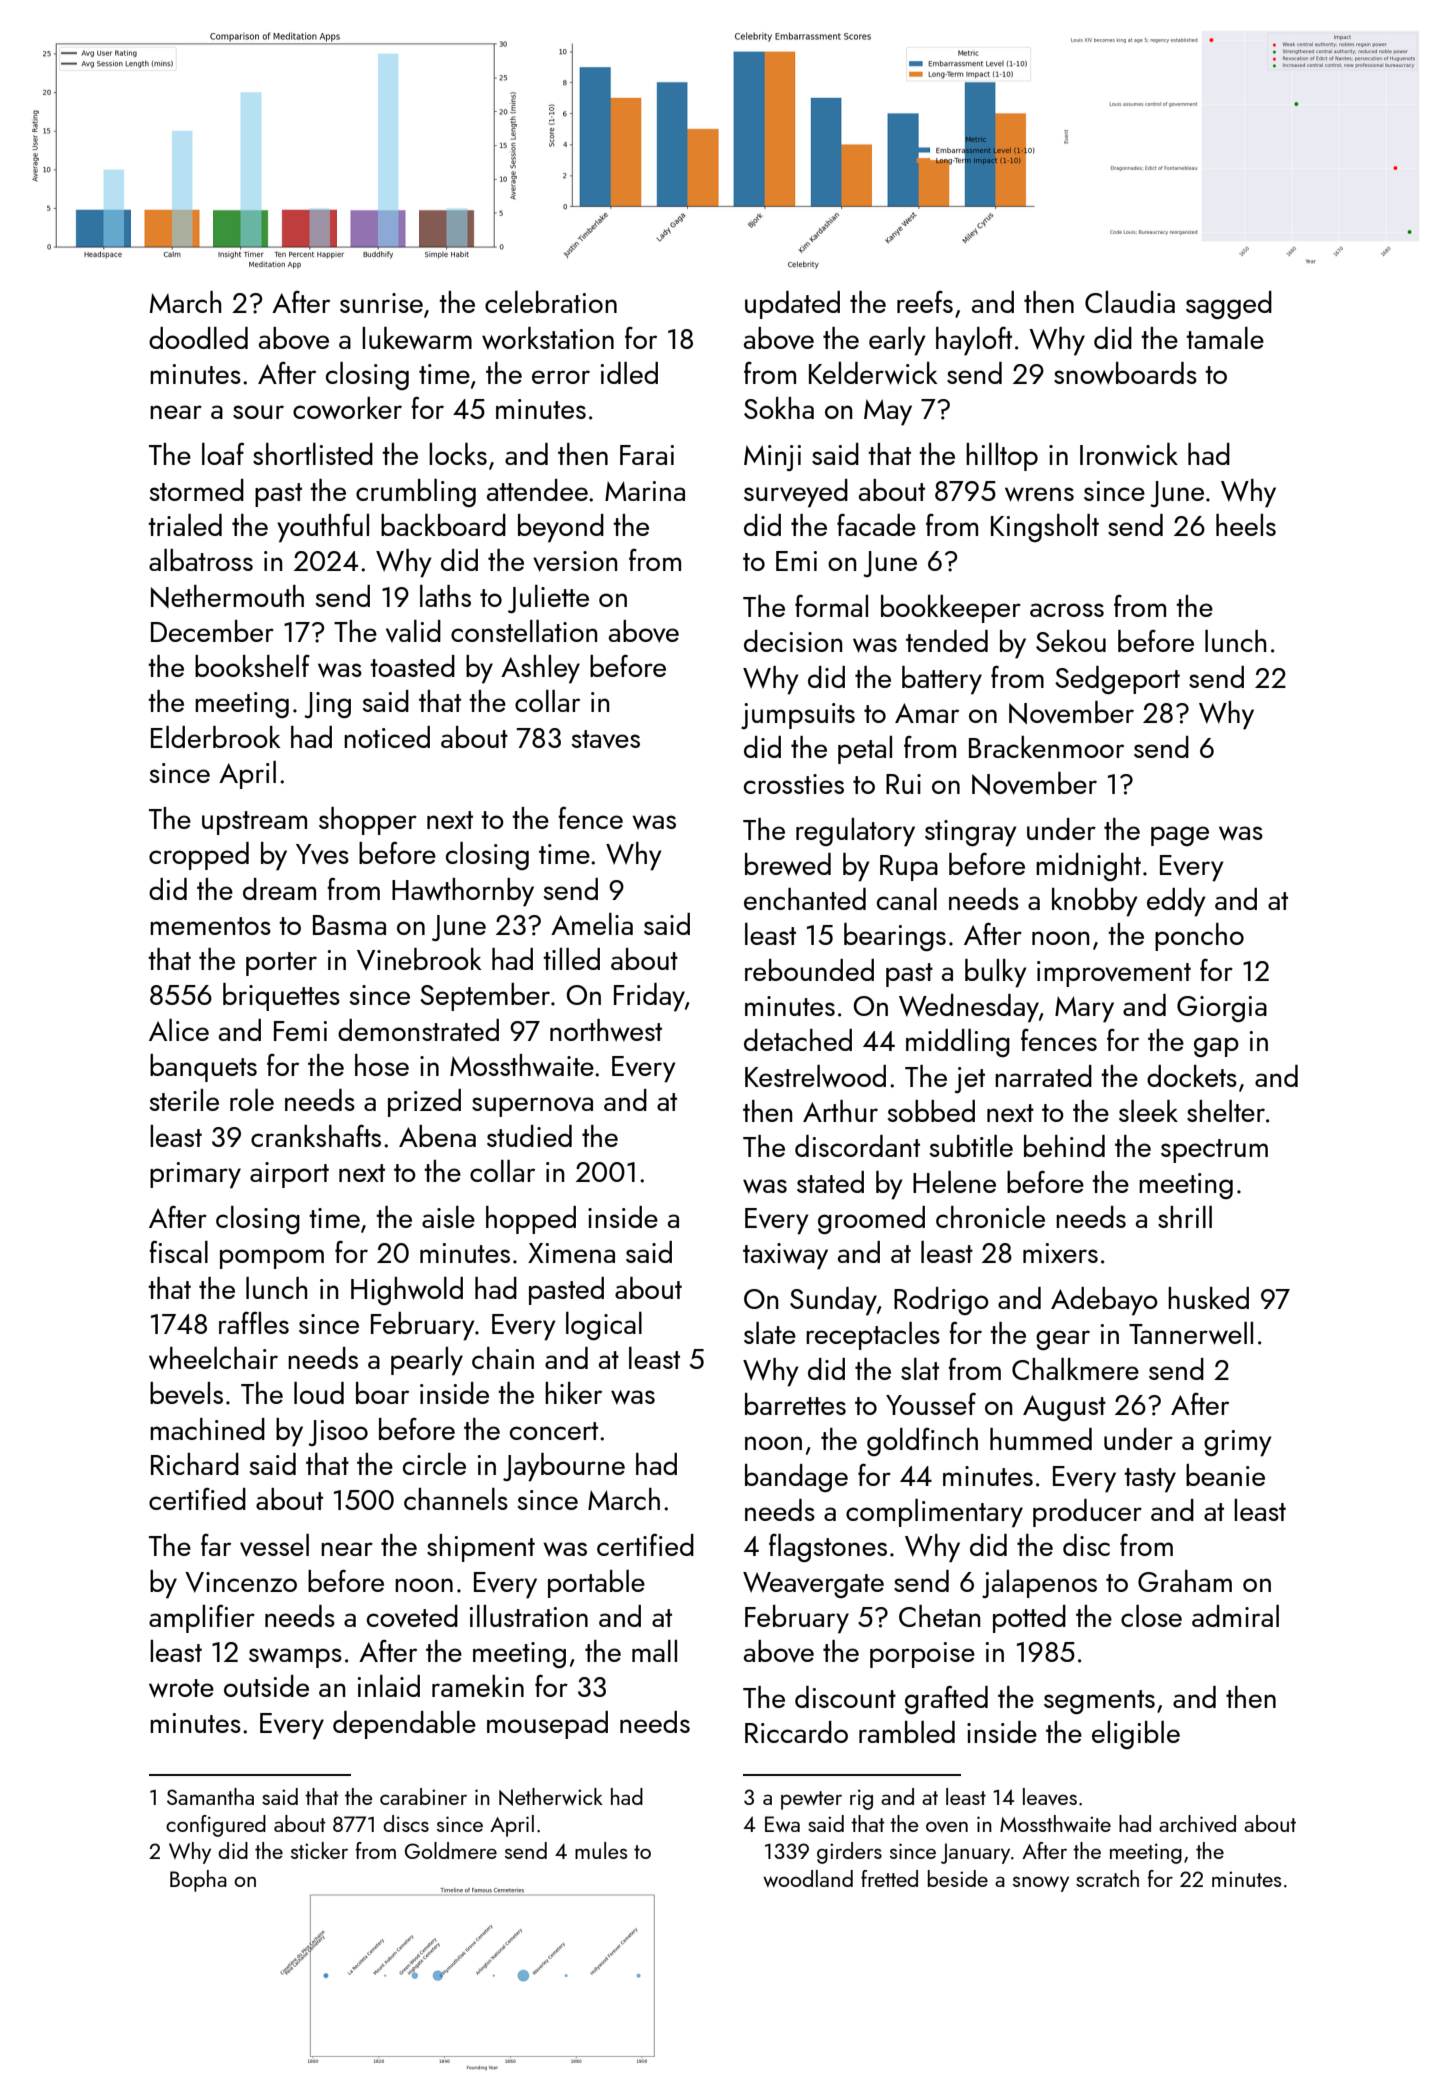  What do you see at coordinates (178, 1252) in the image?
I see `fiscal` at bounding box center [178, 1252].
